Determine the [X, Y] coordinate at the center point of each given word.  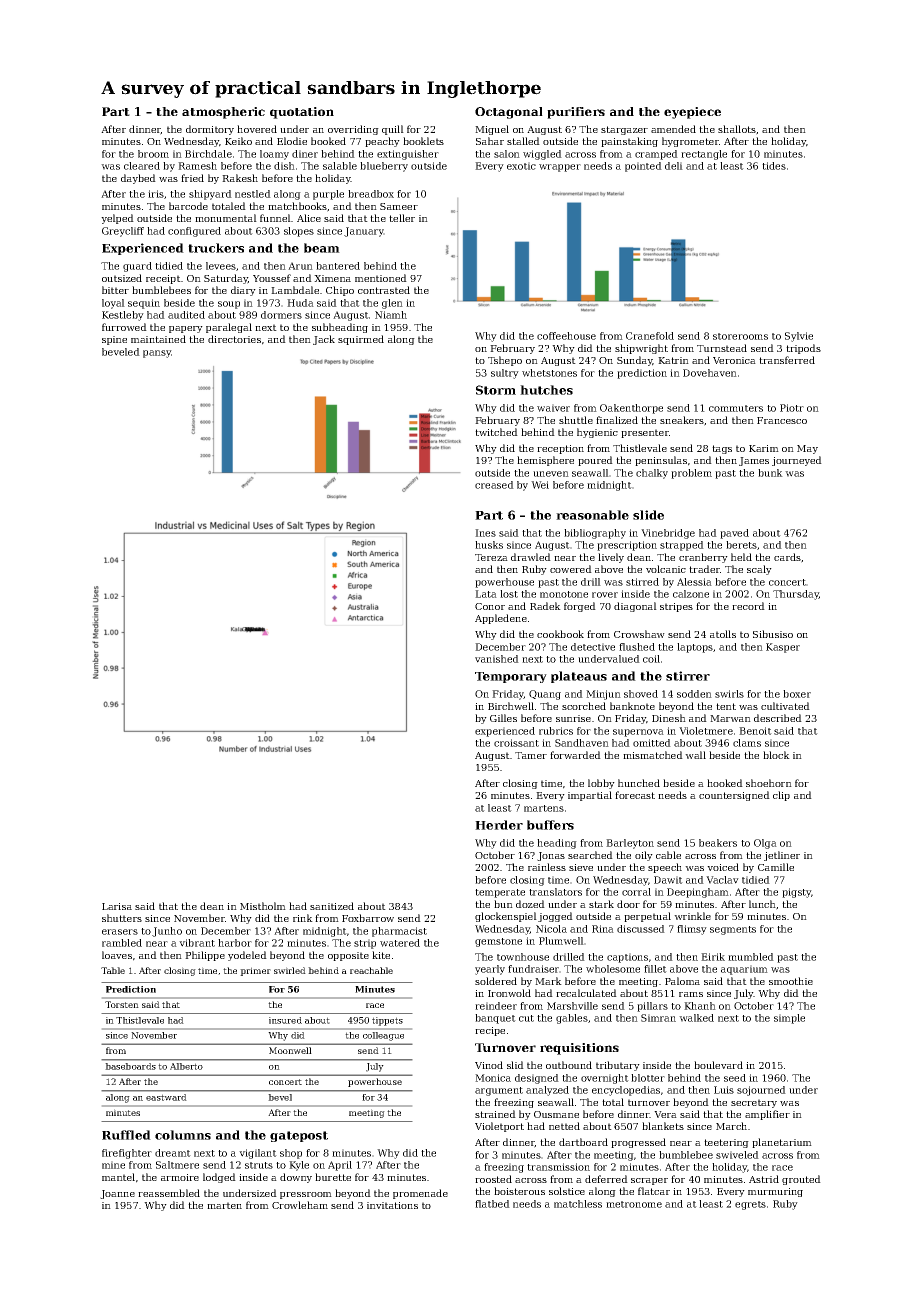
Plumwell [561, 941]
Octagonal [509, 113]
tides [774, 166]
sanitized [332, 906]
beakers [718, 843]
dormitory [210, 130]
